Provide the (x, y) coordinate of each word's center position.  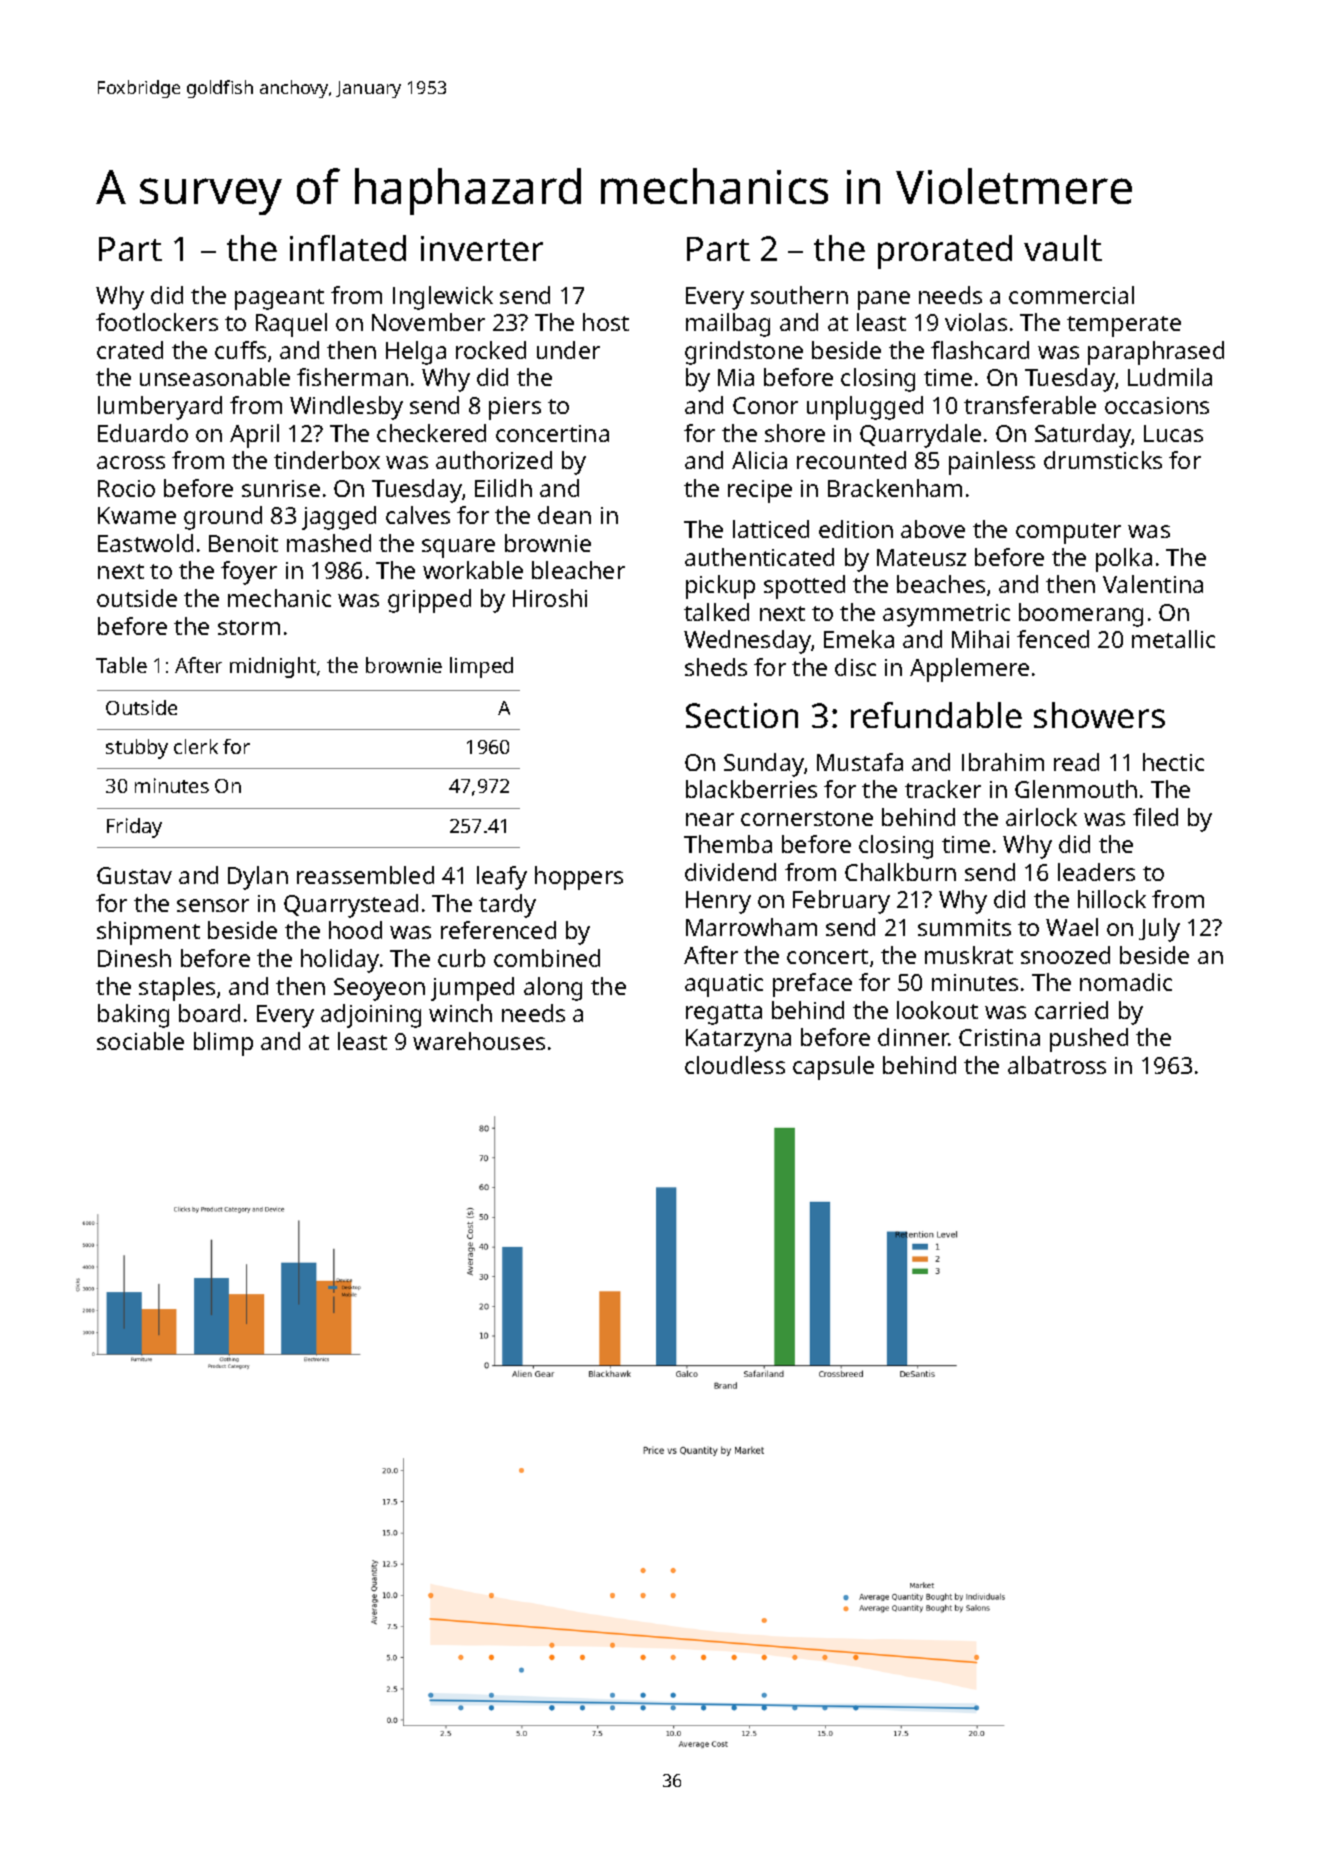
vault (1063, 248)
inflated (348, 248)
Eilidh (503, 488)
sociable (140, 1041)
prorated (945, 252)
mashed (329, 543)
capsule (833, 1068)
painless (992, 463)
